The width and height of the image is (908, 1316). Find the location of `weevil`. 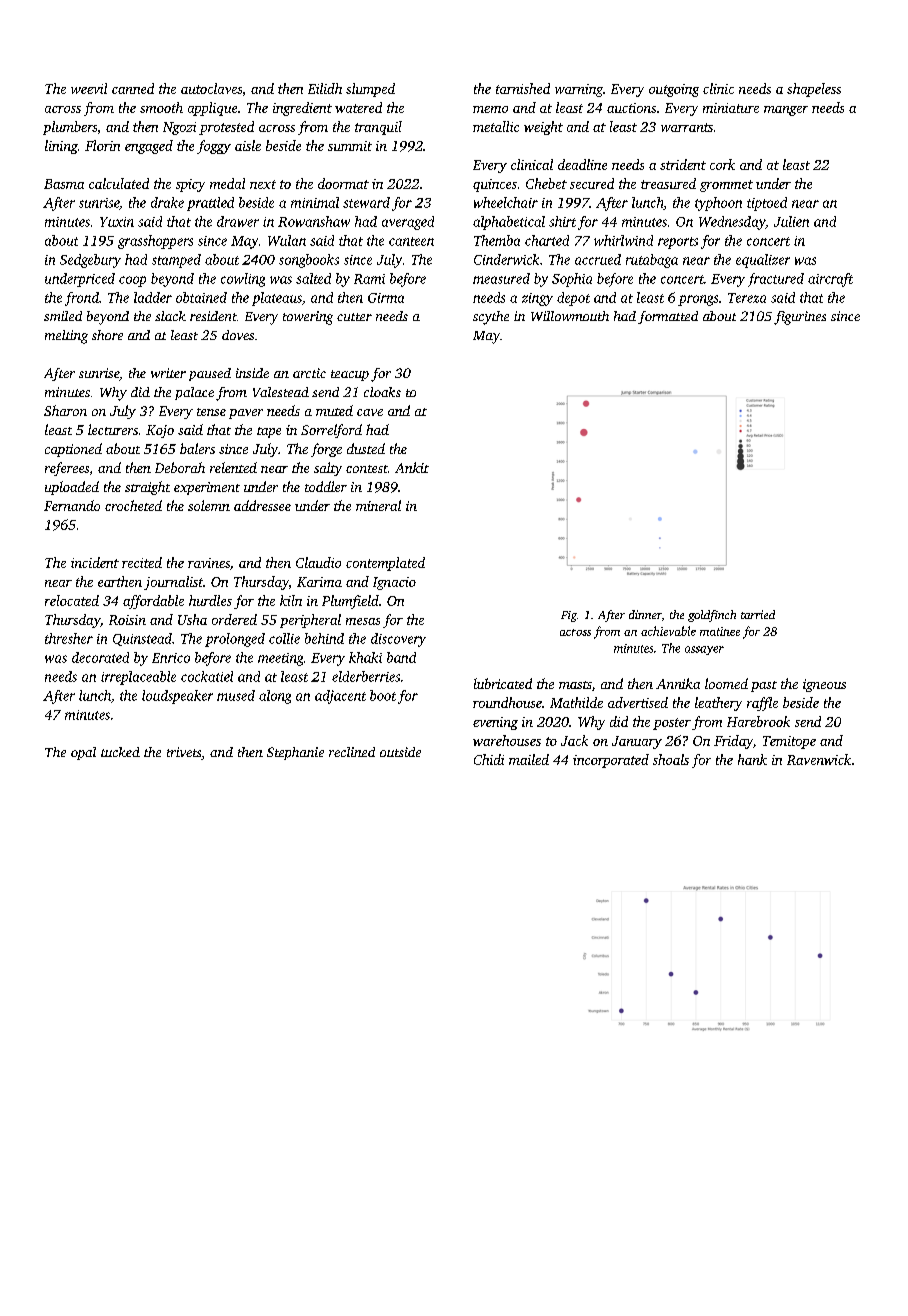

weevil is located at coordinates (89, 88).
